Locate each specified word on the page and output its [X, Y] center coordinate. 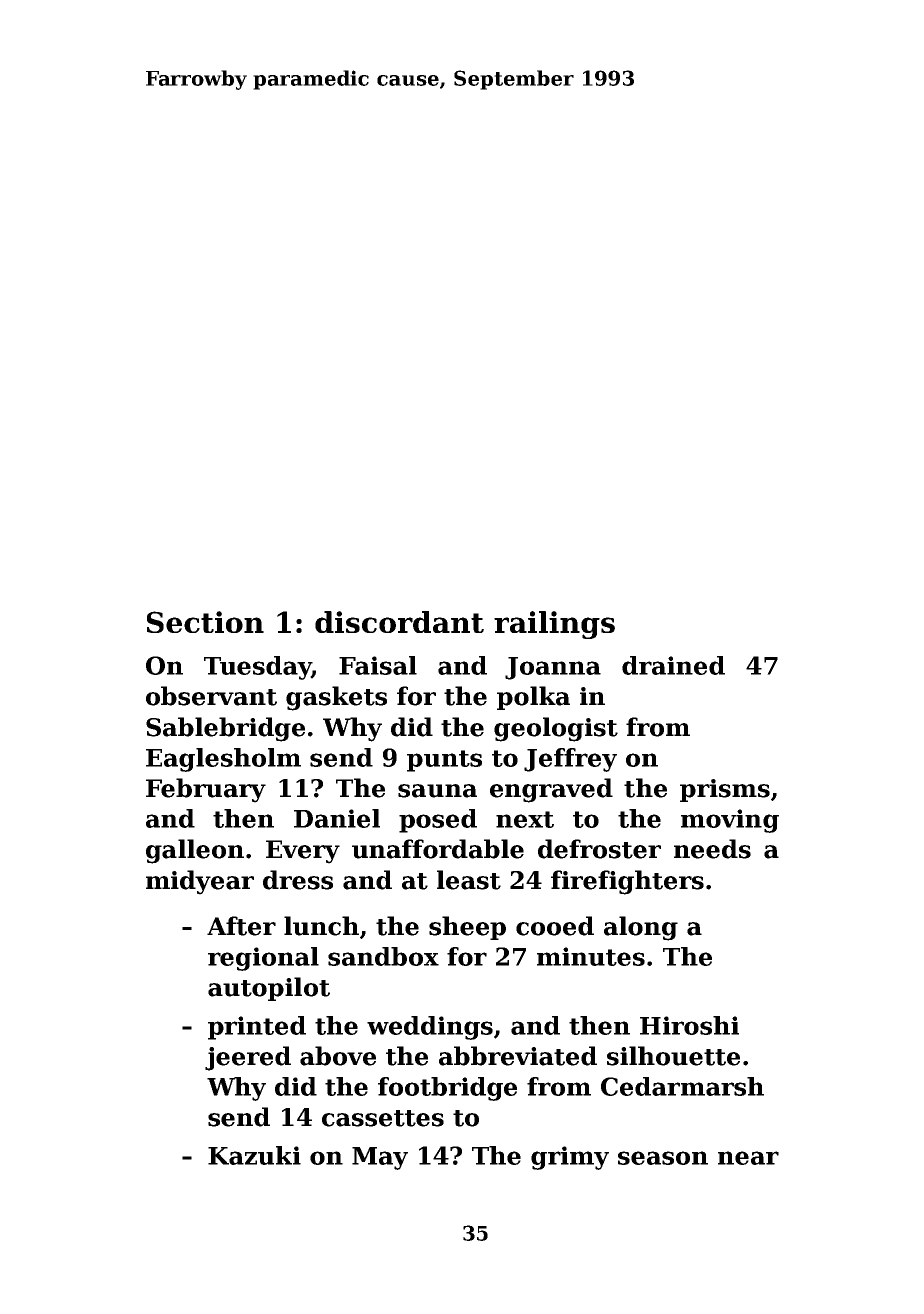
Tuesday [257, 668]
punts [444, 761]
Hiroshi [689, 1025]
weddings [430, 1028]
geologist [556, 729]
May [380, 1158]
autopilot [269, 989]
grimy [570, 1158]
